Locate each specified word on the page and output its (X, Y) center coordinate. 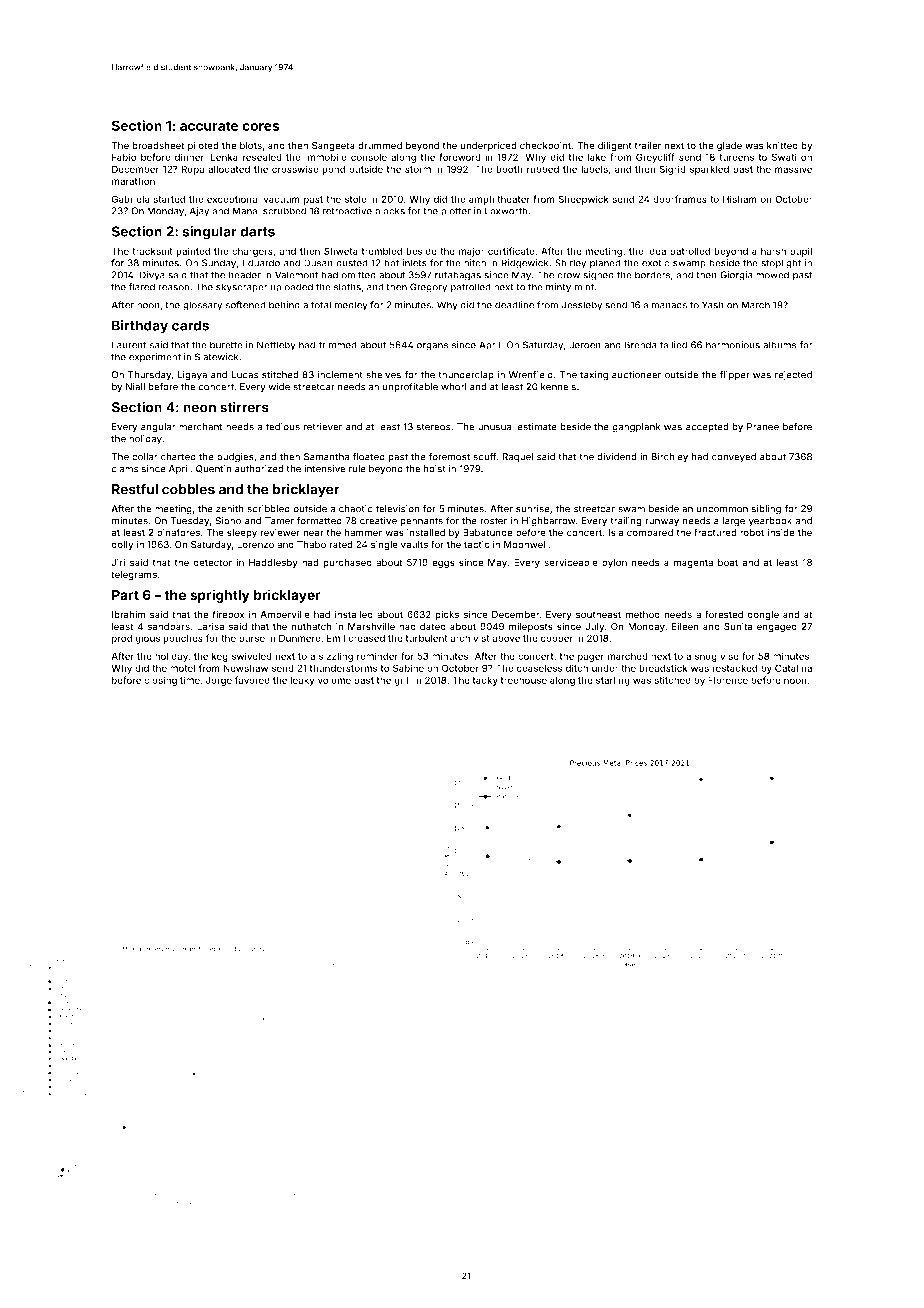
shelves (383, 375)
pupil (801, 252)
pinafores (178, 533)
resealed (262, 157)
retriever (323, 427)
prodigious (136, 639)
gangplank (636, 428)
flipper (735, 376)
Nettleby (276, 346)
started (169, 199)
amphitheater (499, 200)
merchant (200, 427)
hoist (435, 469)
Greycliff (655, 158)
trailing (626, 522)
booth (509, 169)
